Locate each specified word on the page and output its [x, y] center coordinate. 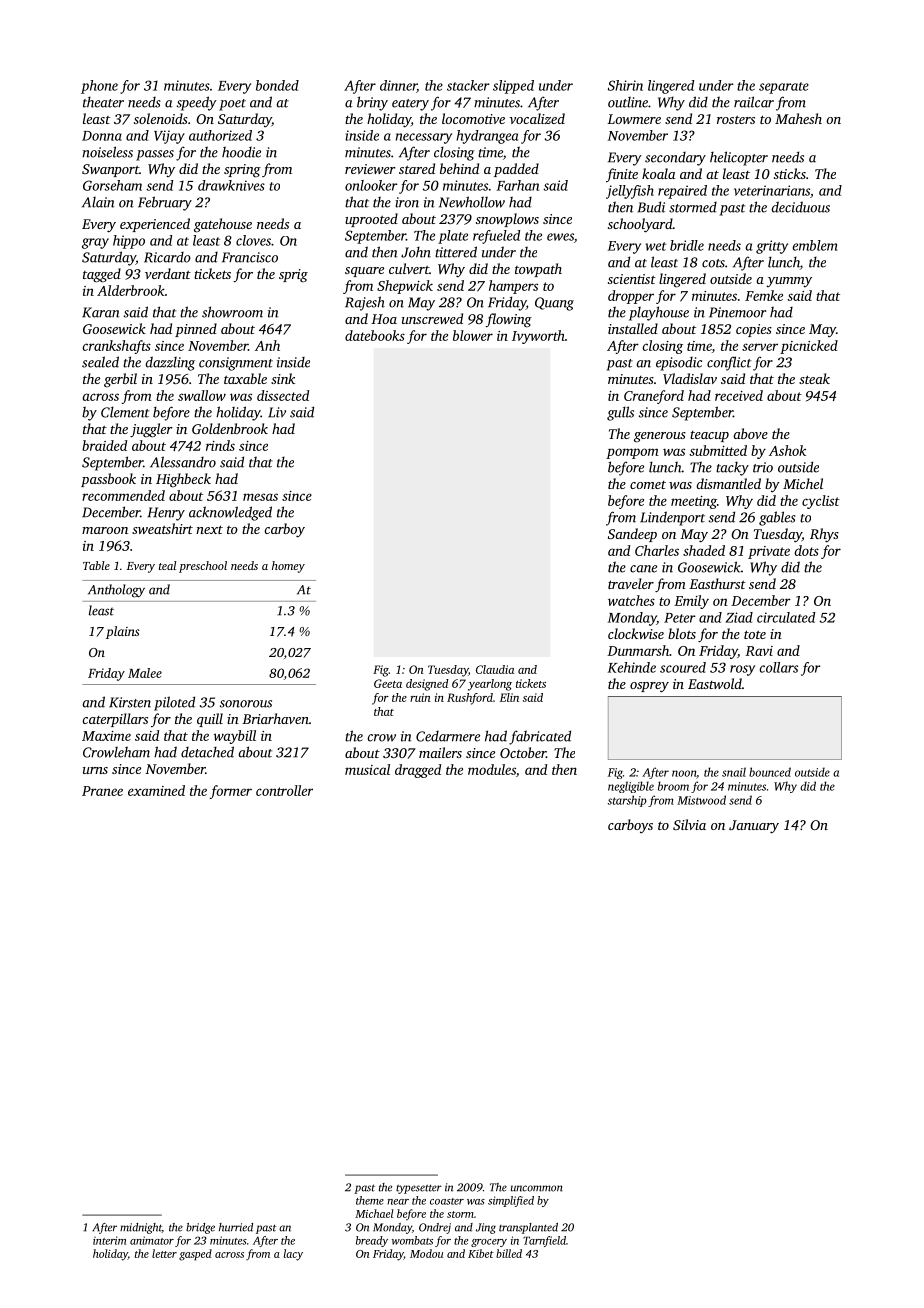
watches [631, 600]
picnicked [809, 347]
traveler [631, 583]
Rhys [824, 535]
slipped [513, 87]
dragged [418, 771]
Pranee [102, 791]
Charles [657, 550]
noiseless [107, 152]
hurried [236, 1227]
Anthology [116, 591]
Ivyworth [538, 337]
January [754, 826]
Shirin [625, 85]
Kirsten [130, 702]
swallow [202, 395]
